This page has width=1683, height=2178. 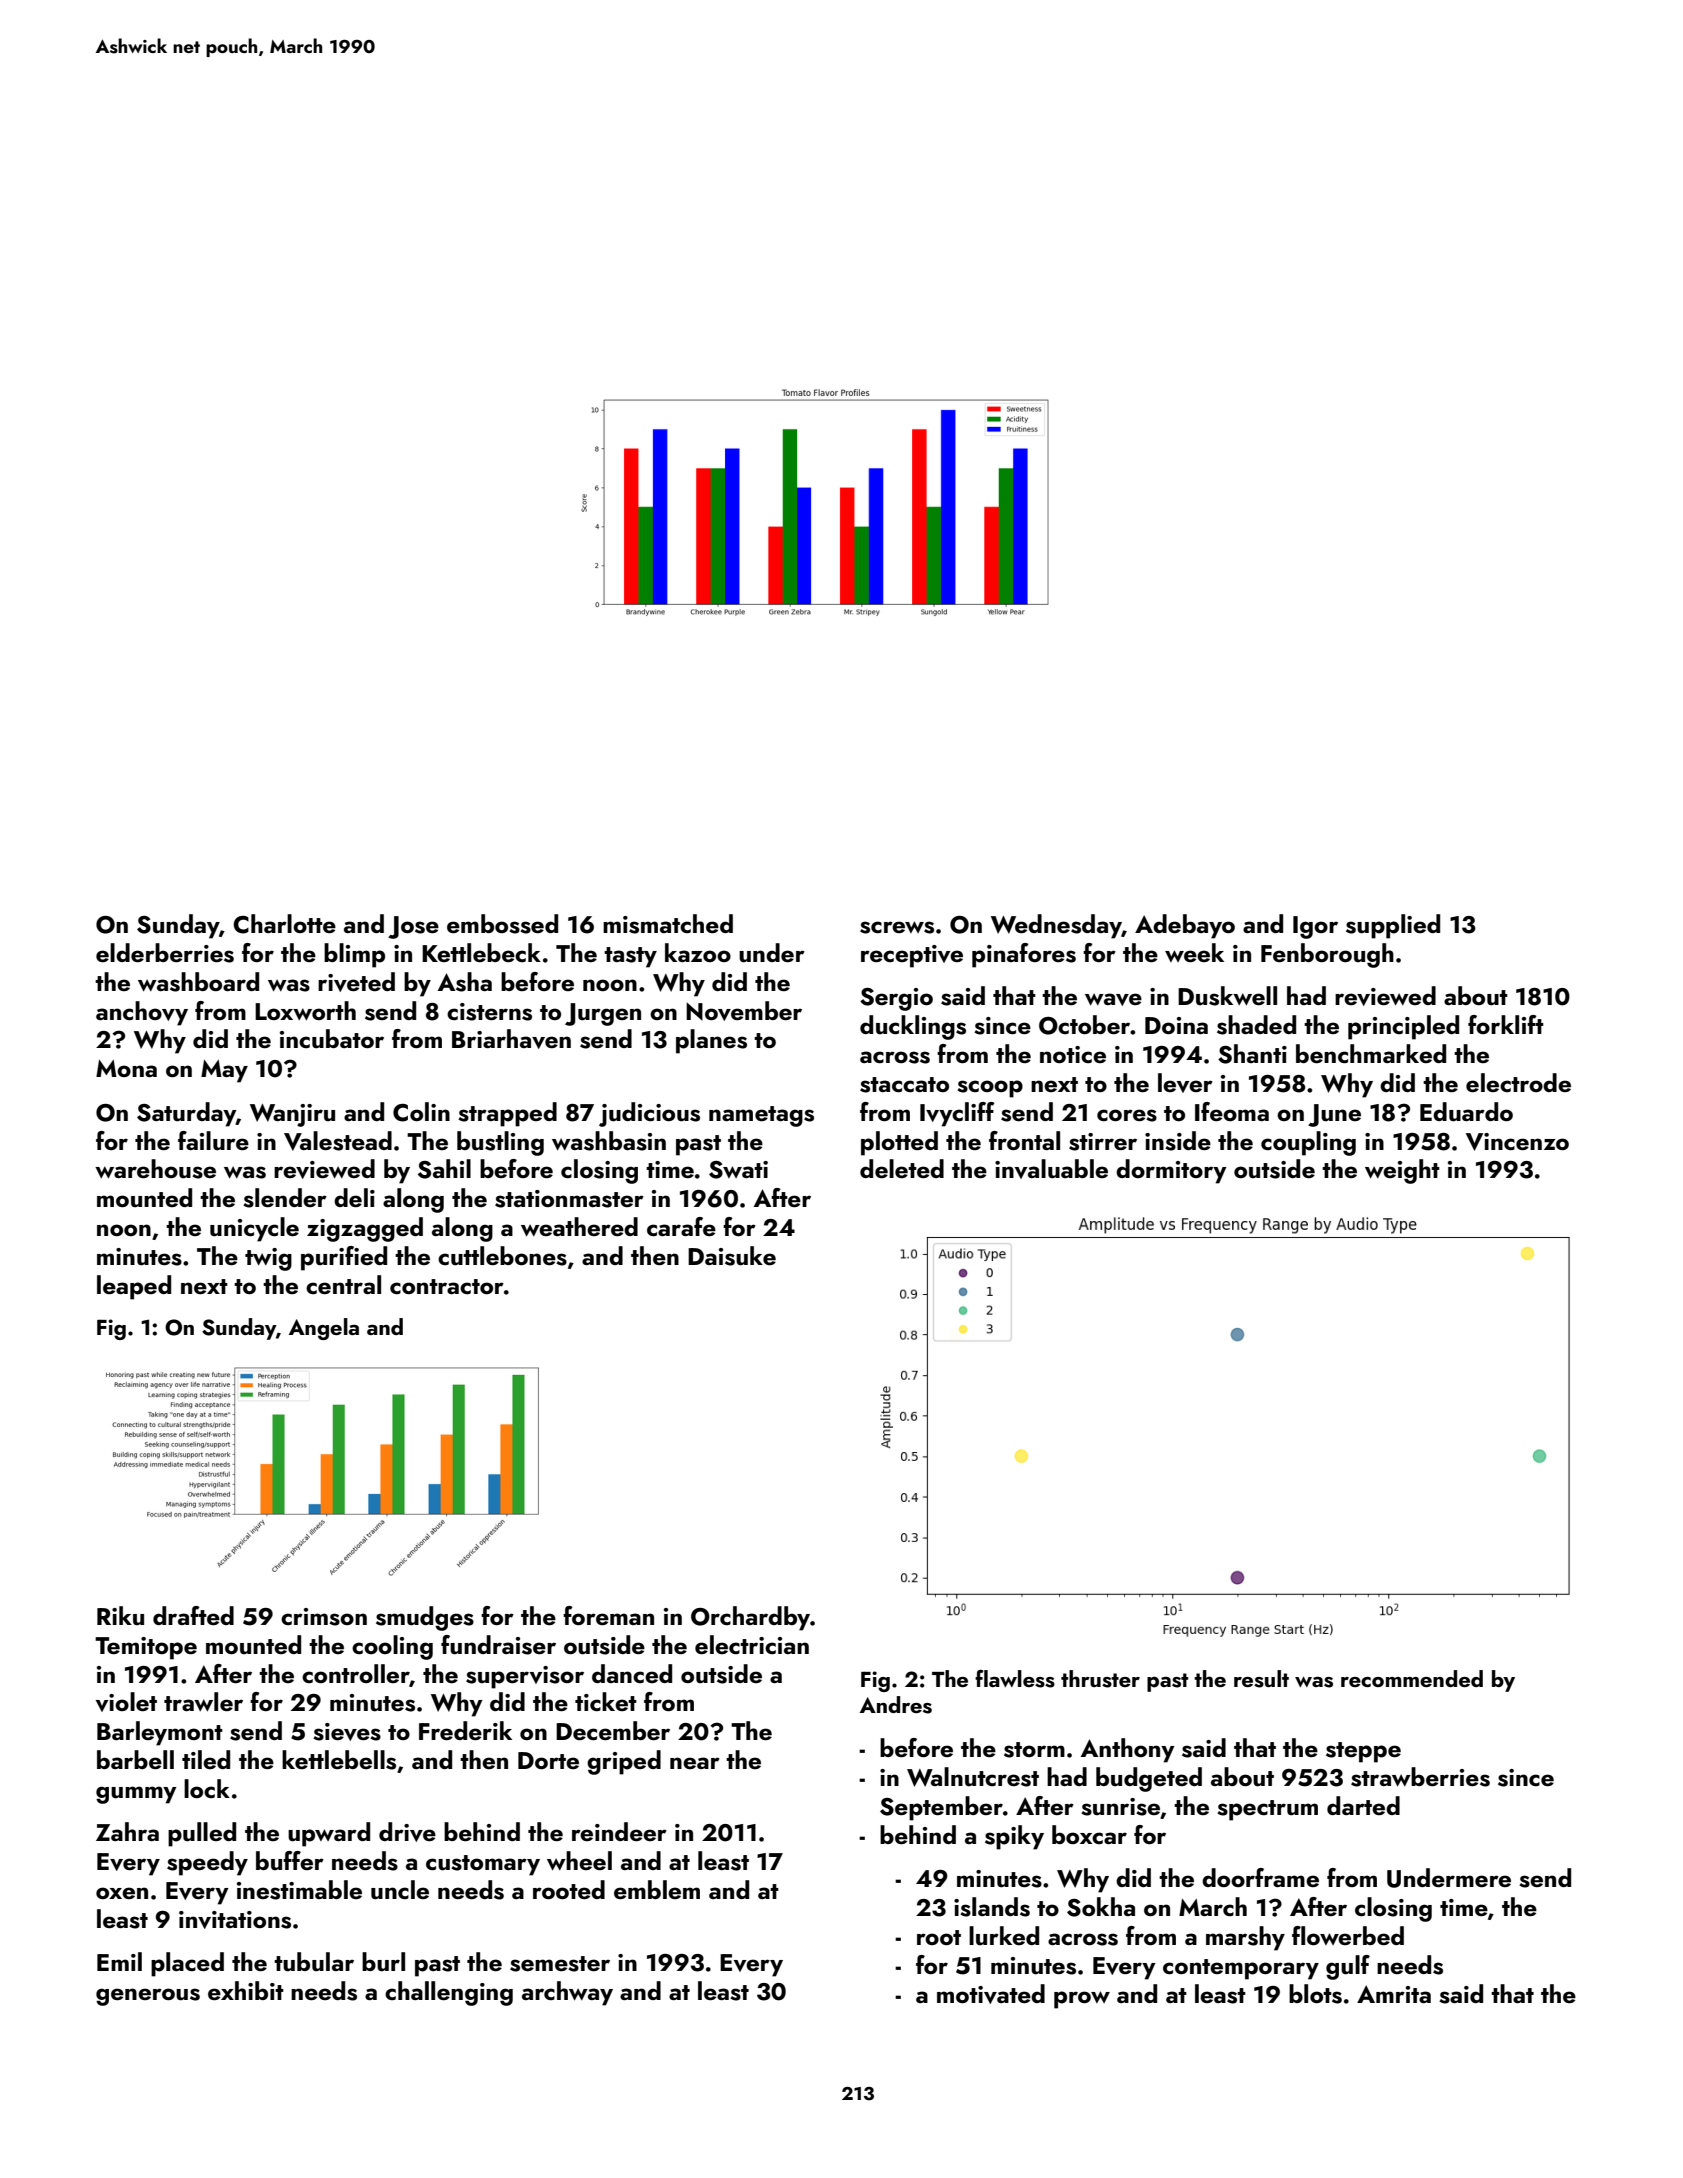 I want to click on prow, so click(x=1082, y=2000).
